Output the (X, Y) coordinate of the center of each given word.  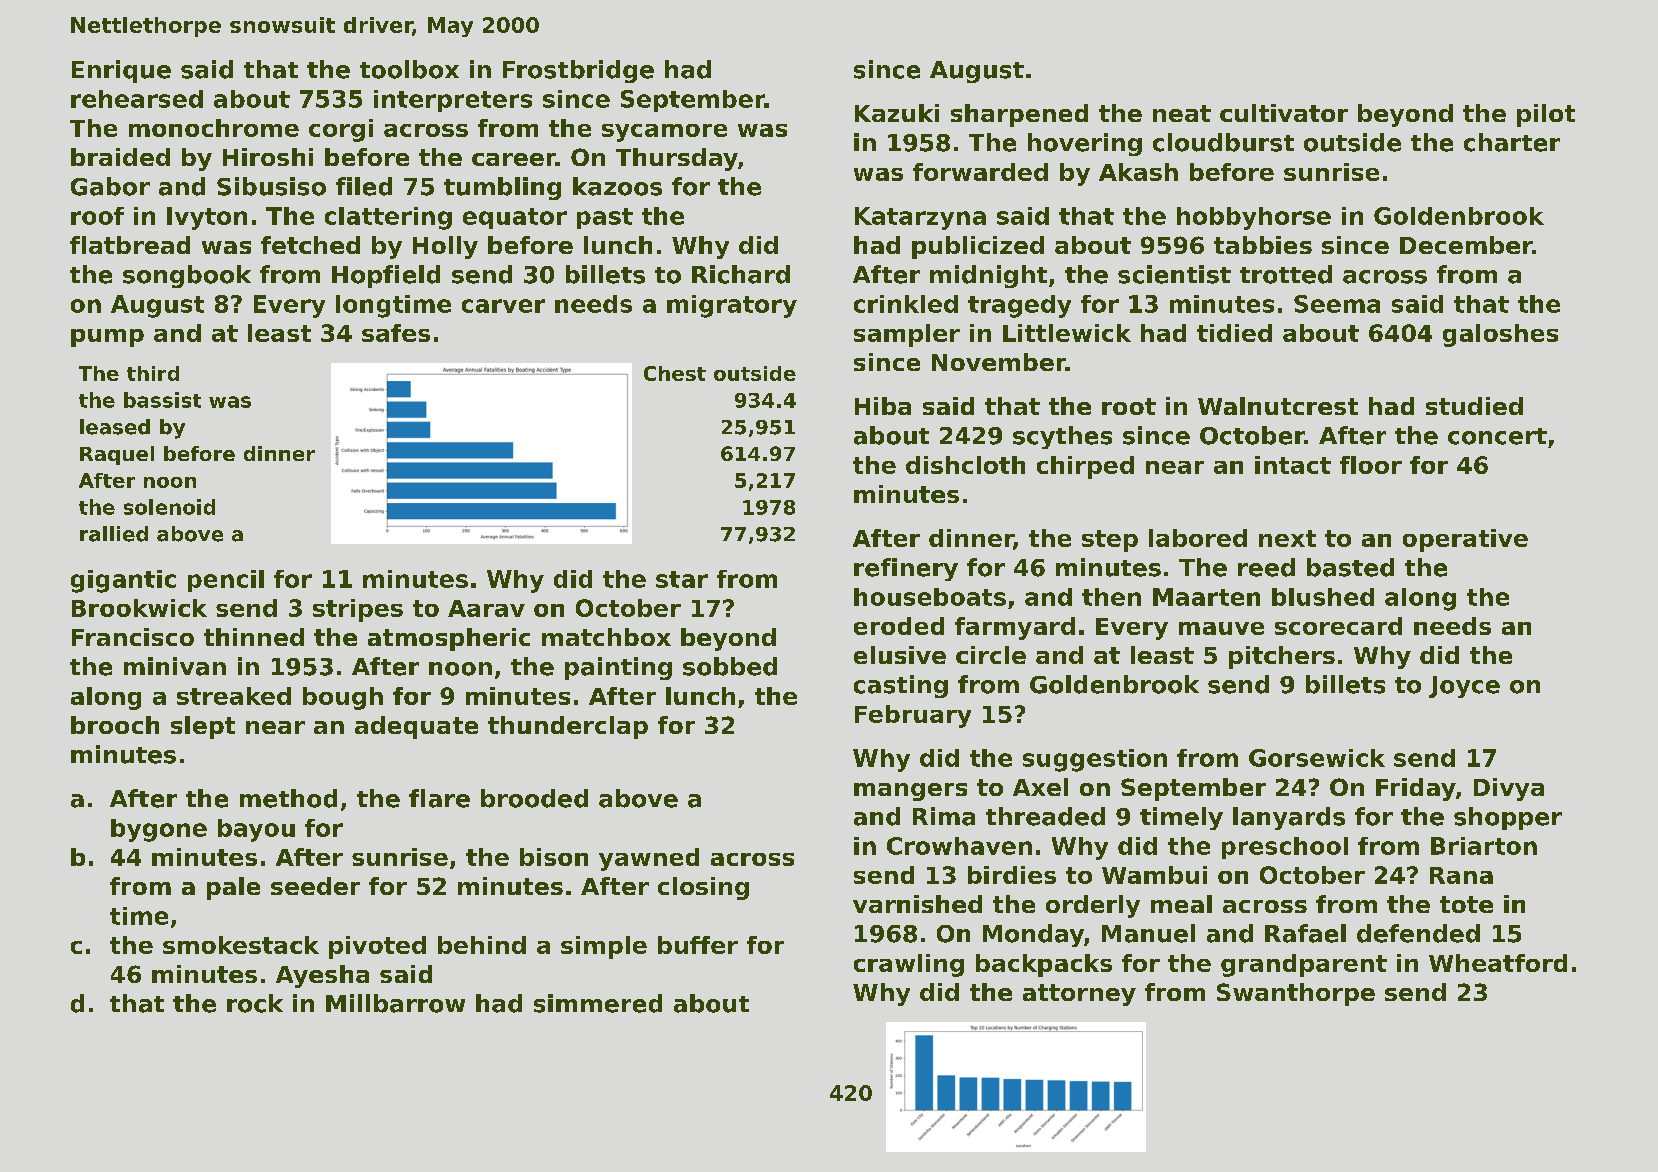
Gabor (110, 186)
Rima (944, 816)
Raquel (117, 455)
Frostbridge (578, 71)
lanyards (1289, 818)
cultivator (1284, 113)
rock (255, 1003)
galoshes (1500, 335)
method (288, 798)
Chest (675, 373)
